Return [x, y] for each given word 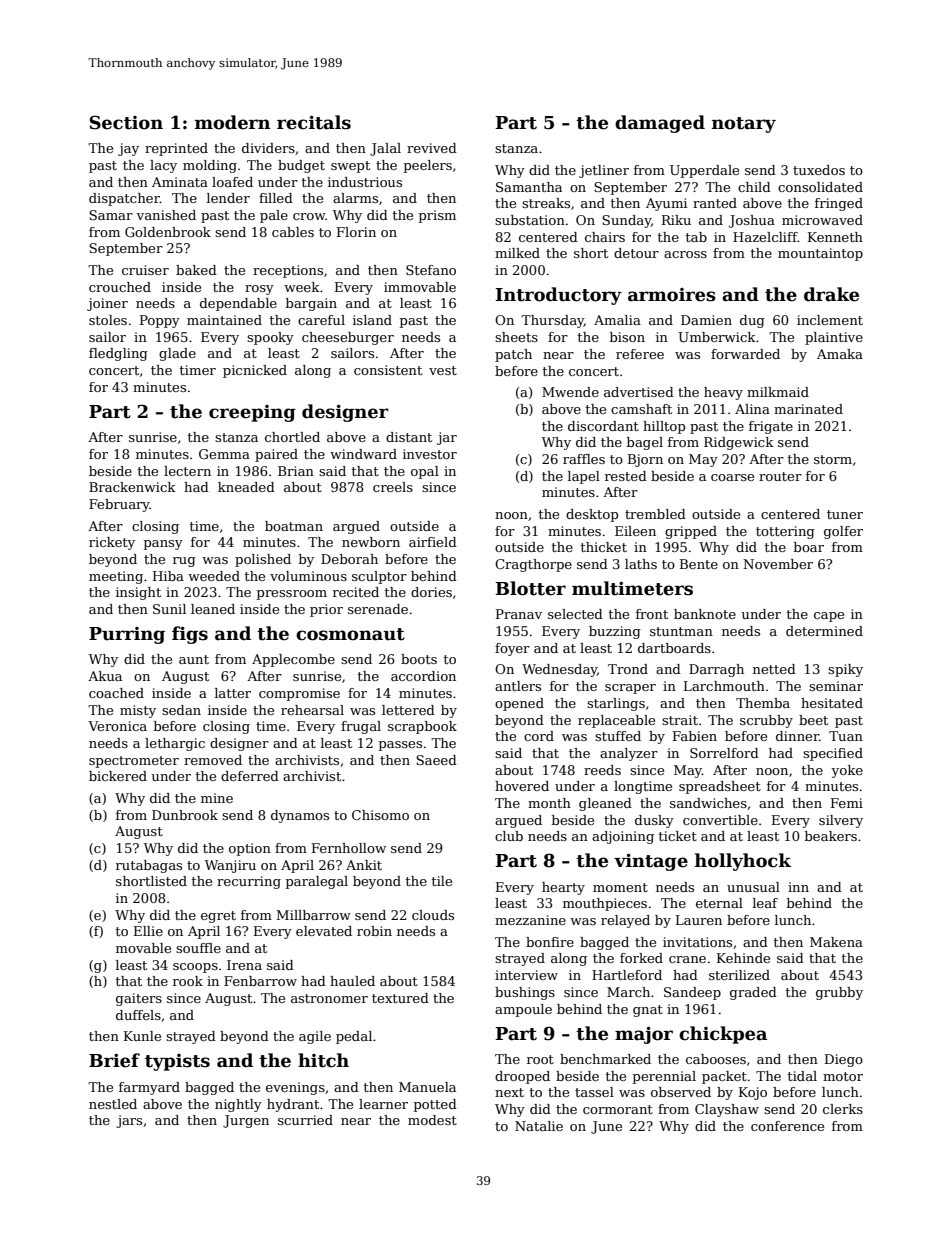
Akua [105, 676]
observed [681, 1092]
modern [232, 122]
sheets [516, 337]
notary [744, 125]
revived [432, 148]
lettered [408, 710]
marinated [808, 409]
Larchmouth [724, 686]
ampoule [523, 1010]
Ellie [148, 931]
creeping [252, 413]
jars [129, 1121]
